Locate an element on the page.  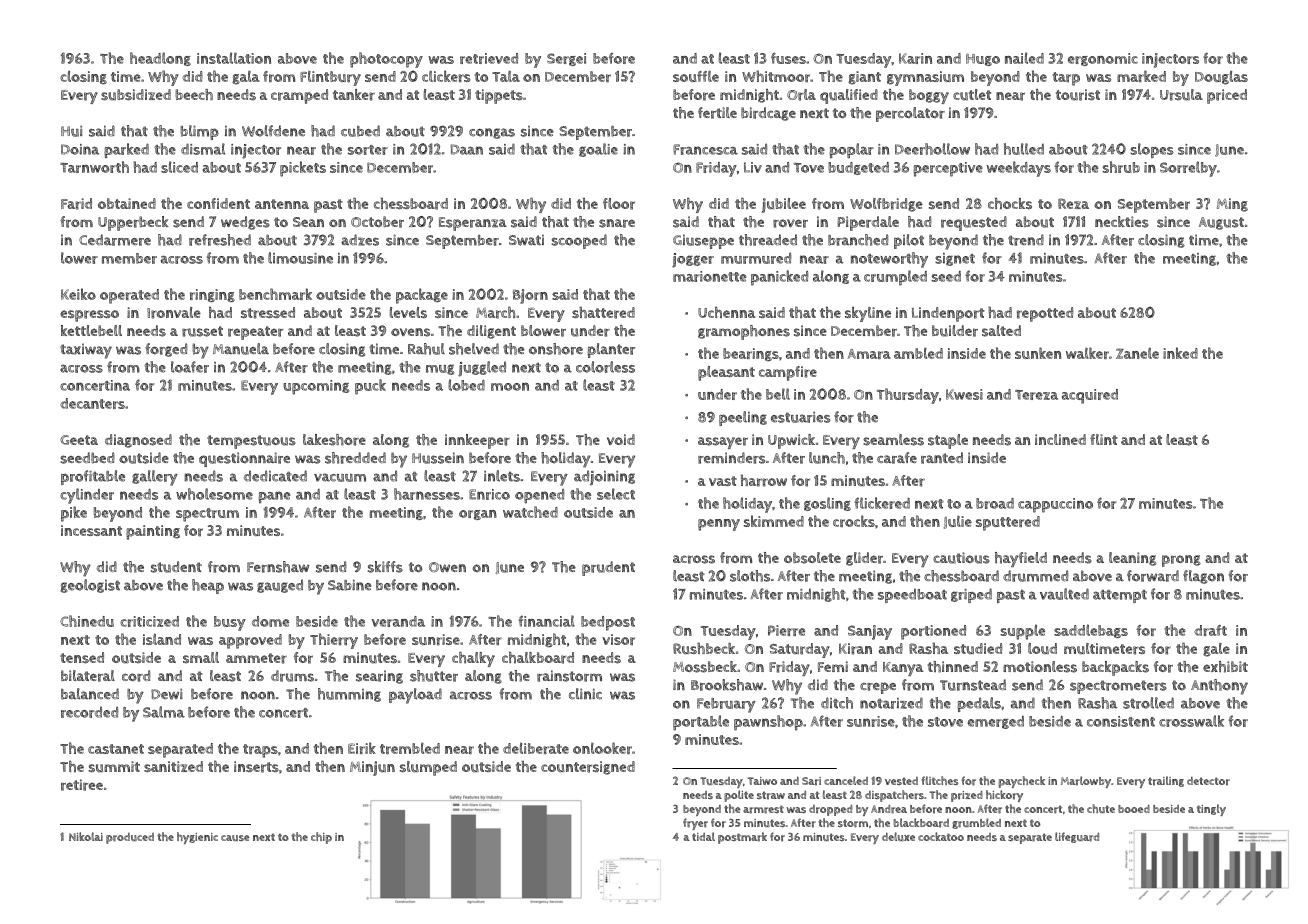
souffle is located at coordinates (696, 76).
